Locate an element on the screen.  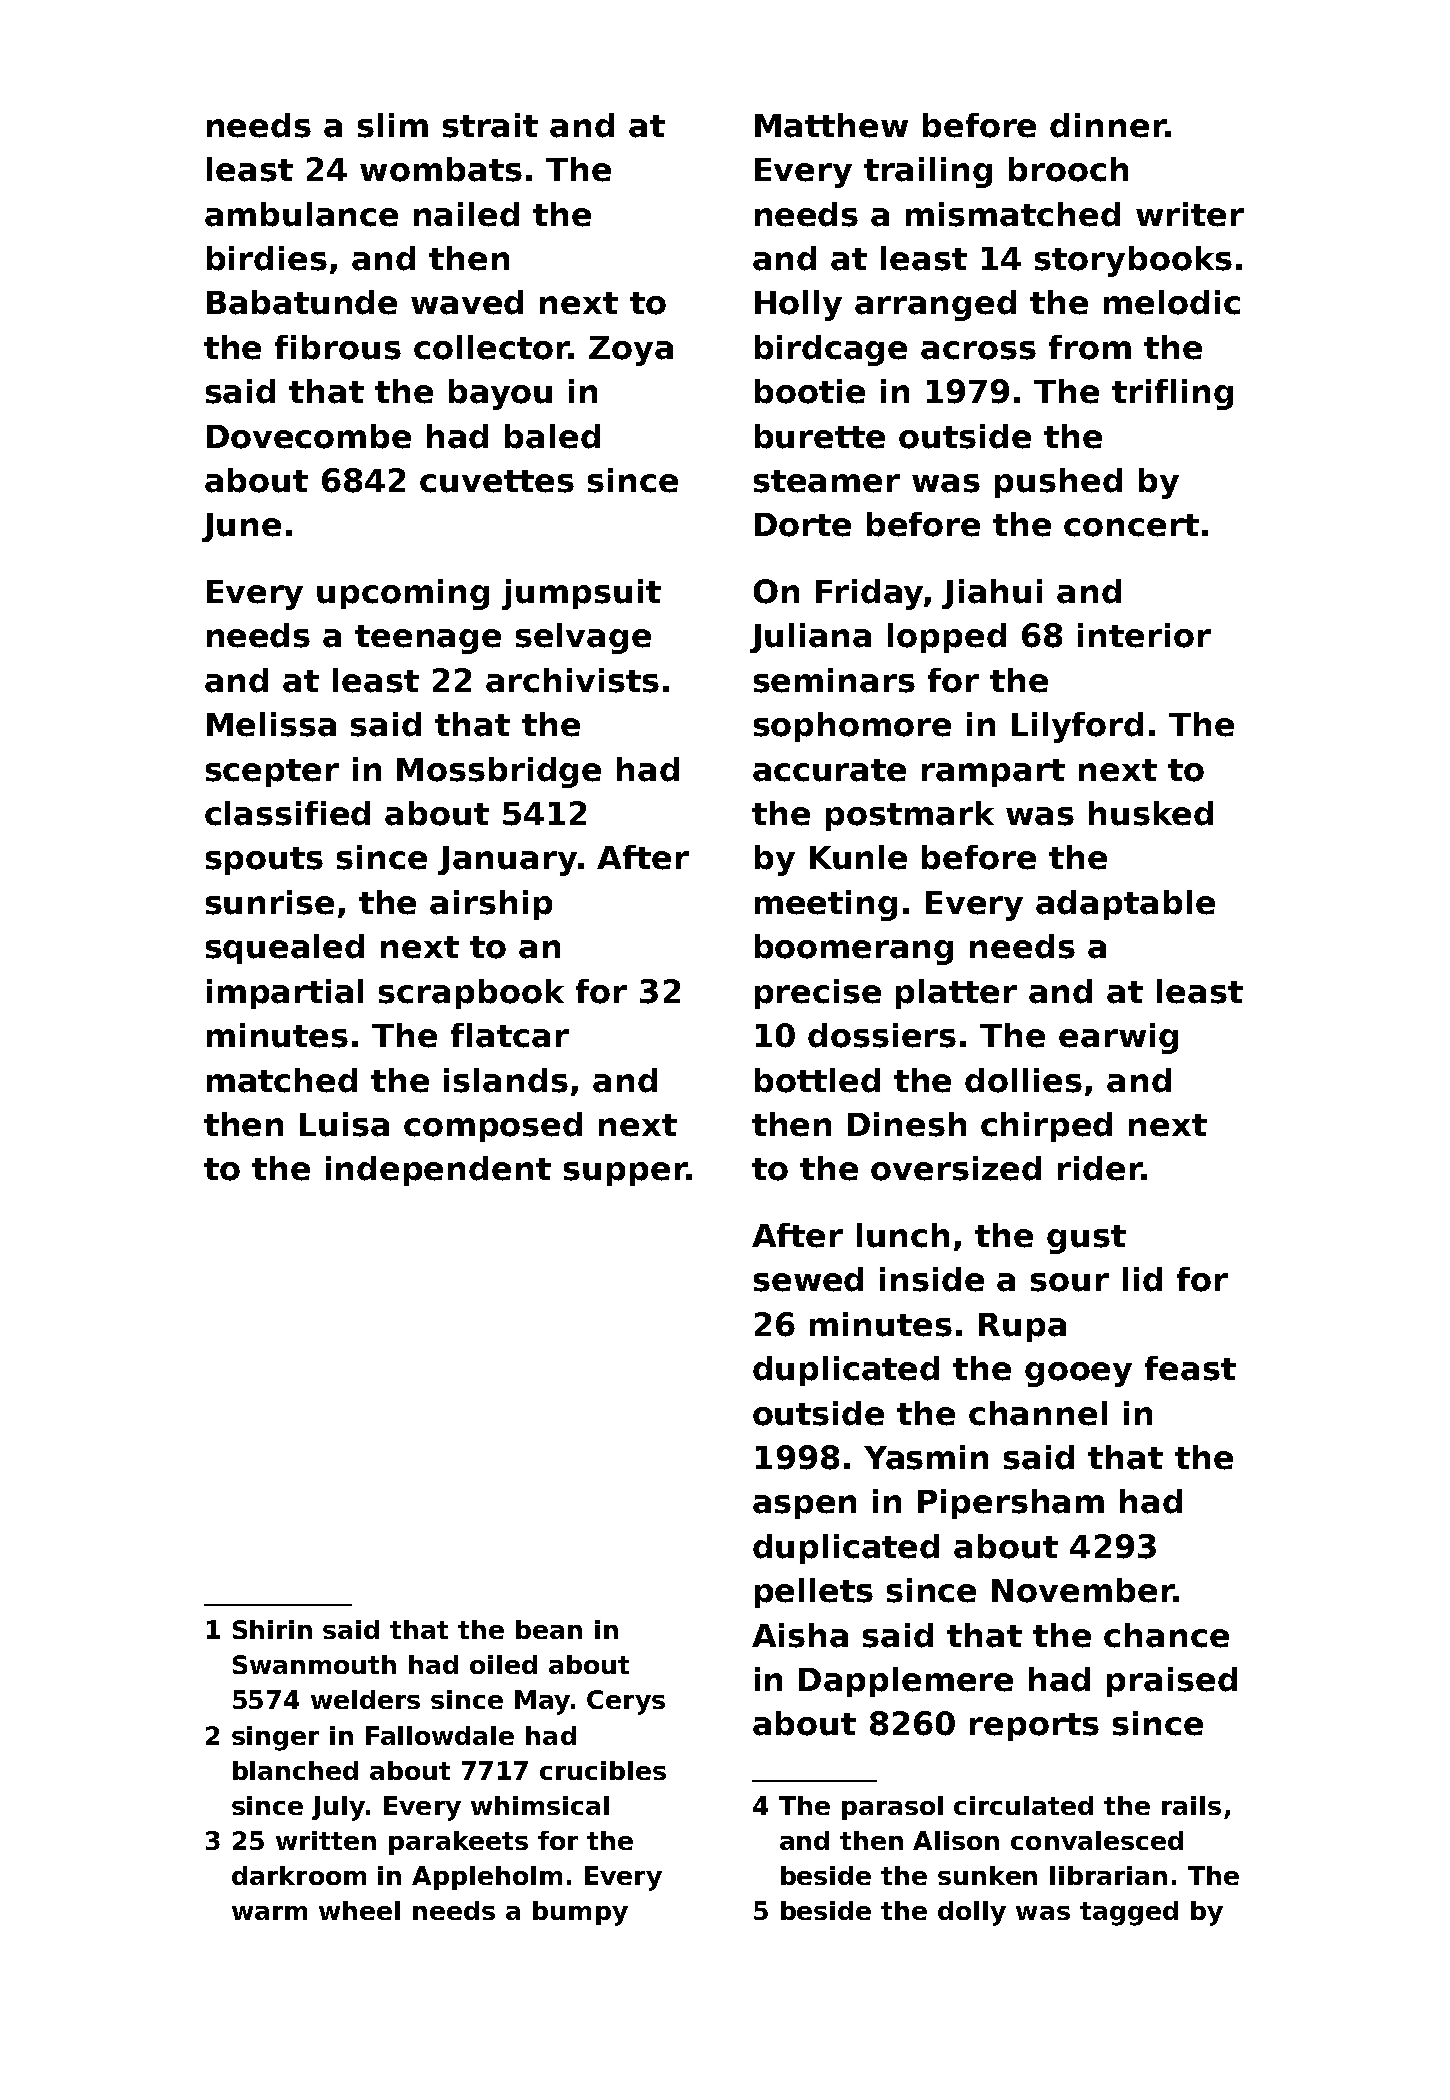
sewed is located at coordinates (808, 1279).
